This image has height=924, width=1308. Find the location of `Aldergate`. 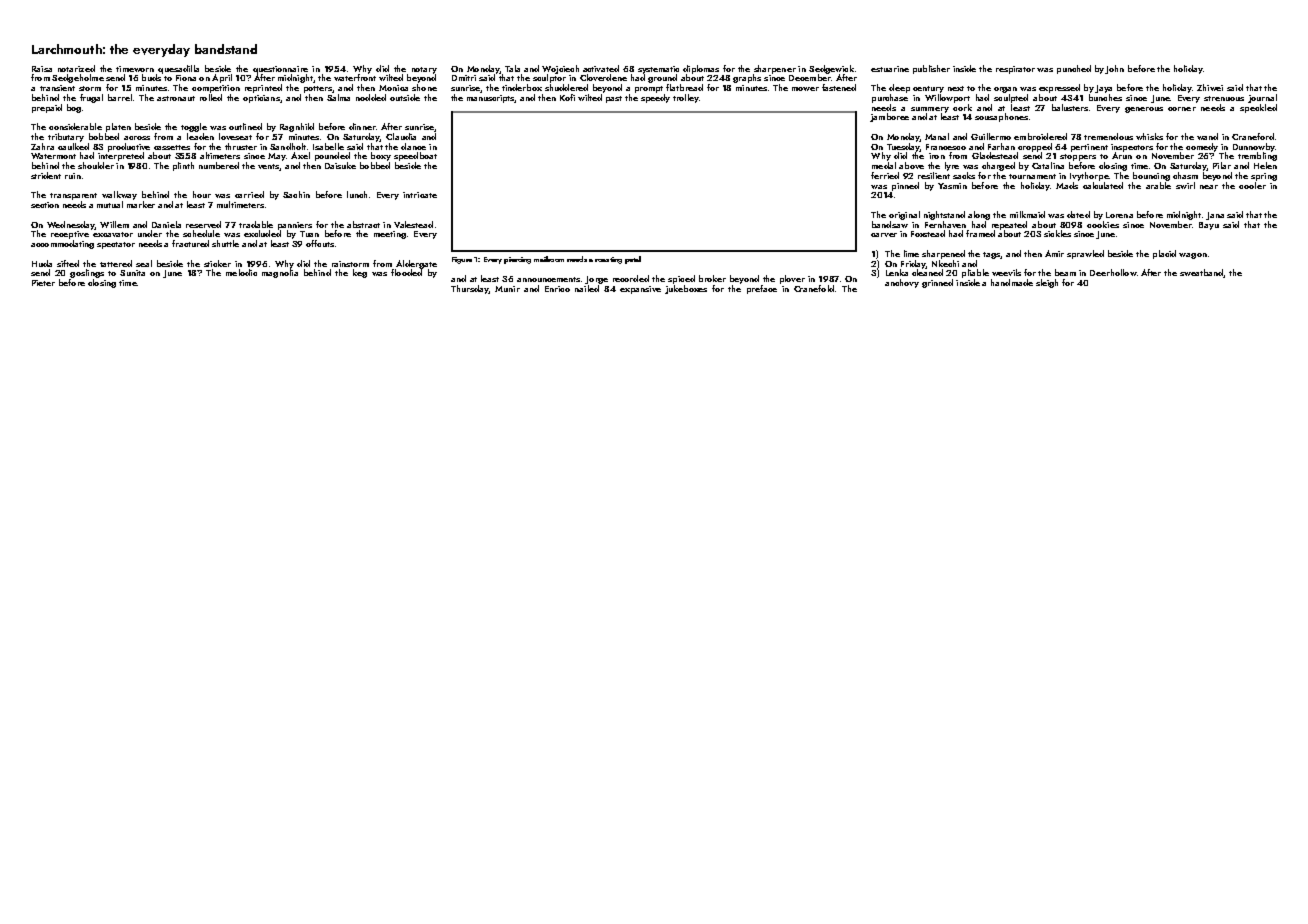

Aldergate is located at coordinates (416, 264).
